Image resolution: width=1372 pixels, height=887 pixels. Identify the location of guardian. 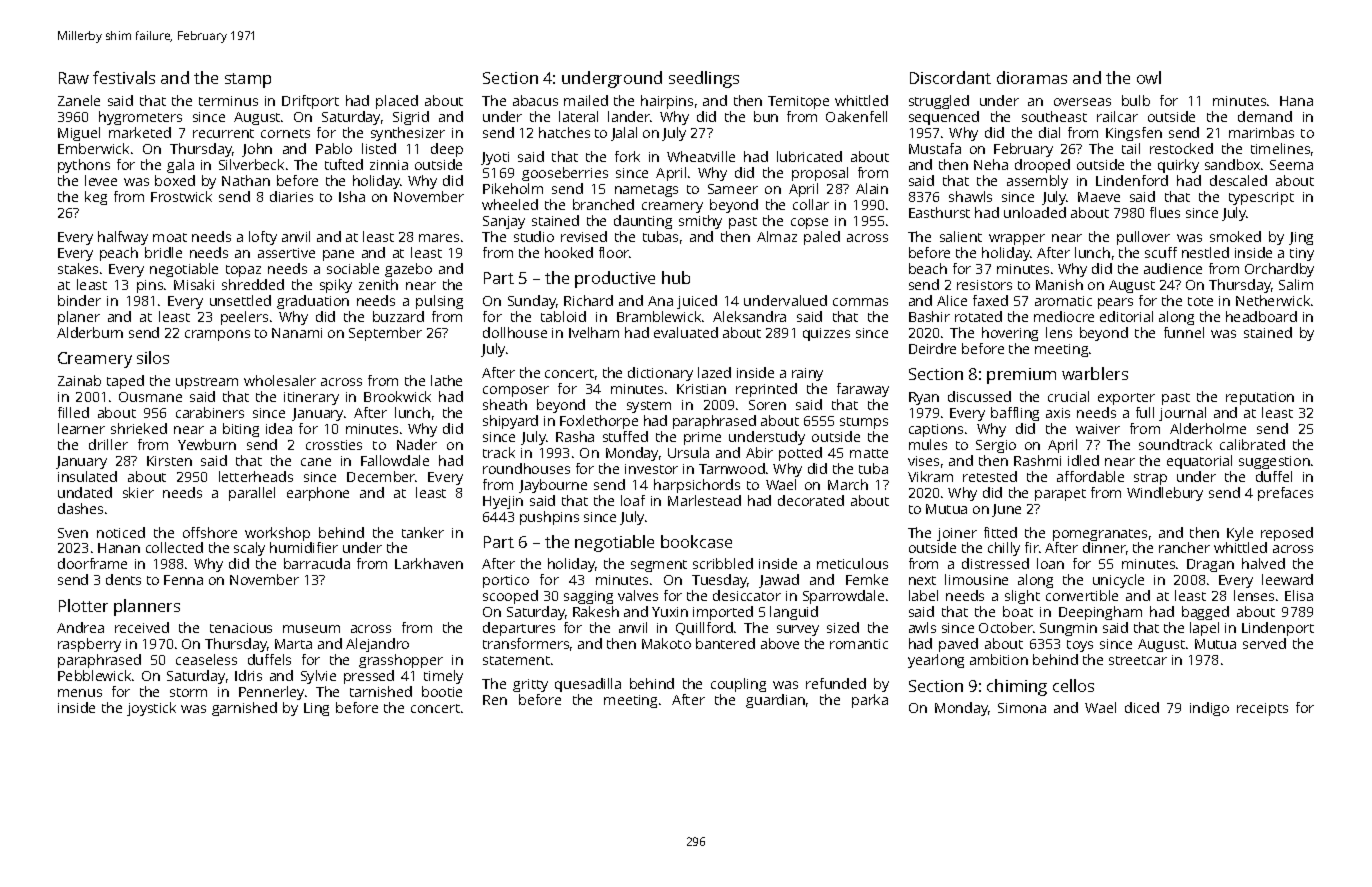
(775, 701).
